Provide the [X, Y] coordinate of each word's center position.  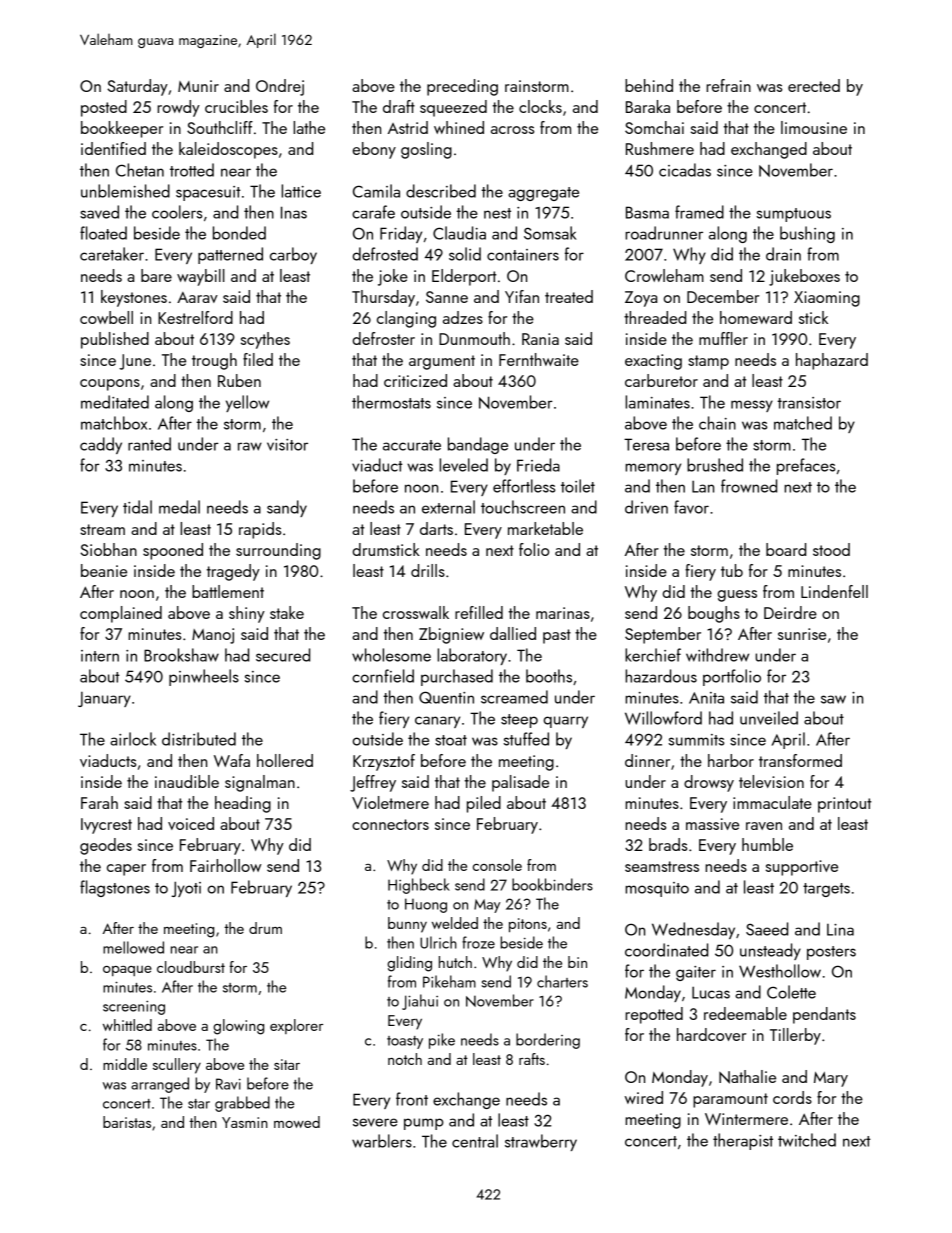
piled [484, 804]
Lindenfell [834, 591]
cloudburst [191, 967]
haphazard [832, 361]
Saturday [137, 87]
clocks [540, 106]
